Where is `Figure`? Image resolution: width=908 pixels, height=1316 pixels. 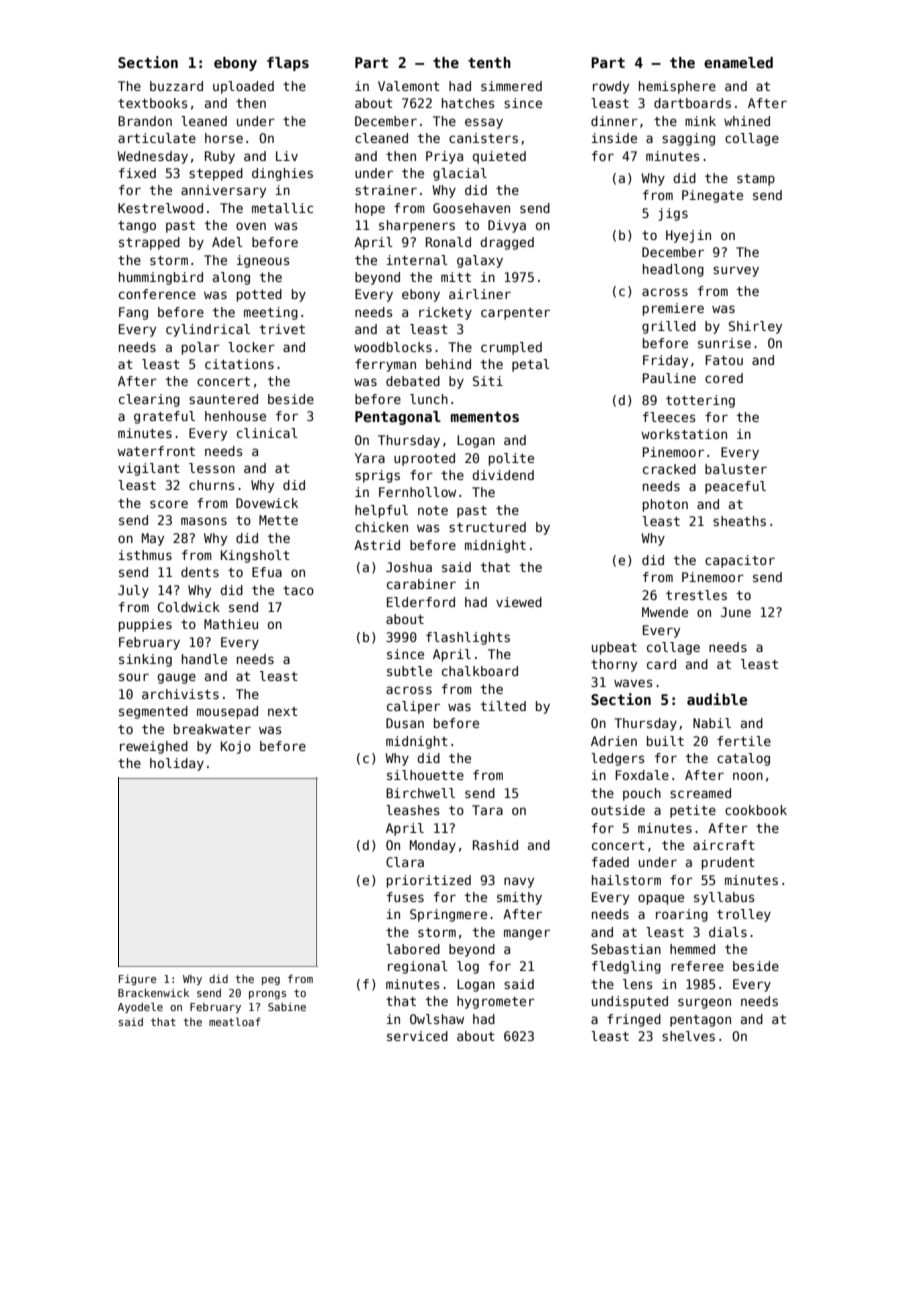 Figure is located at coordinates (138, 980).
